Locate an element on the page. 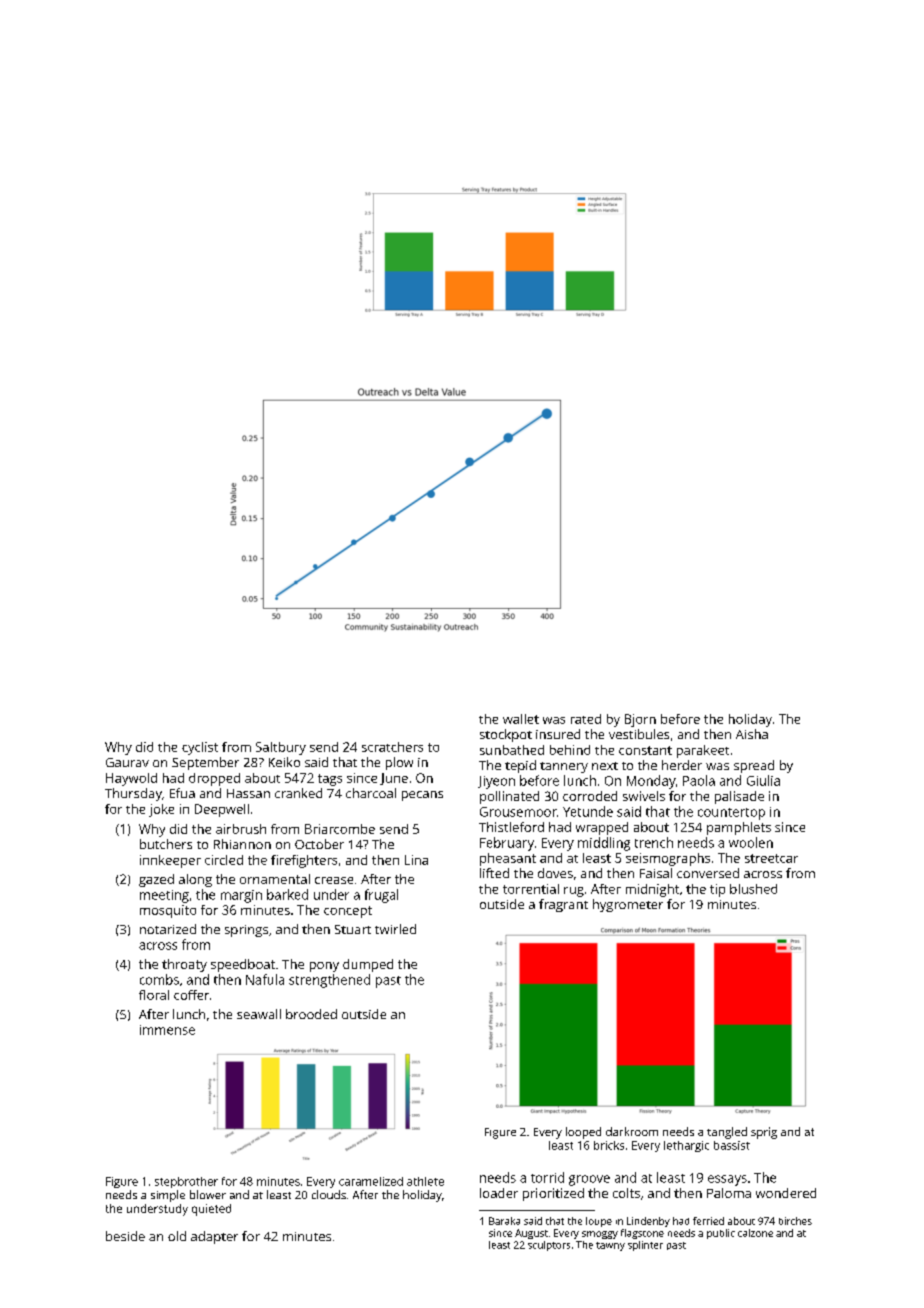 This document has height=1308, width=924. beside is located at coordinates (125, 1236).
